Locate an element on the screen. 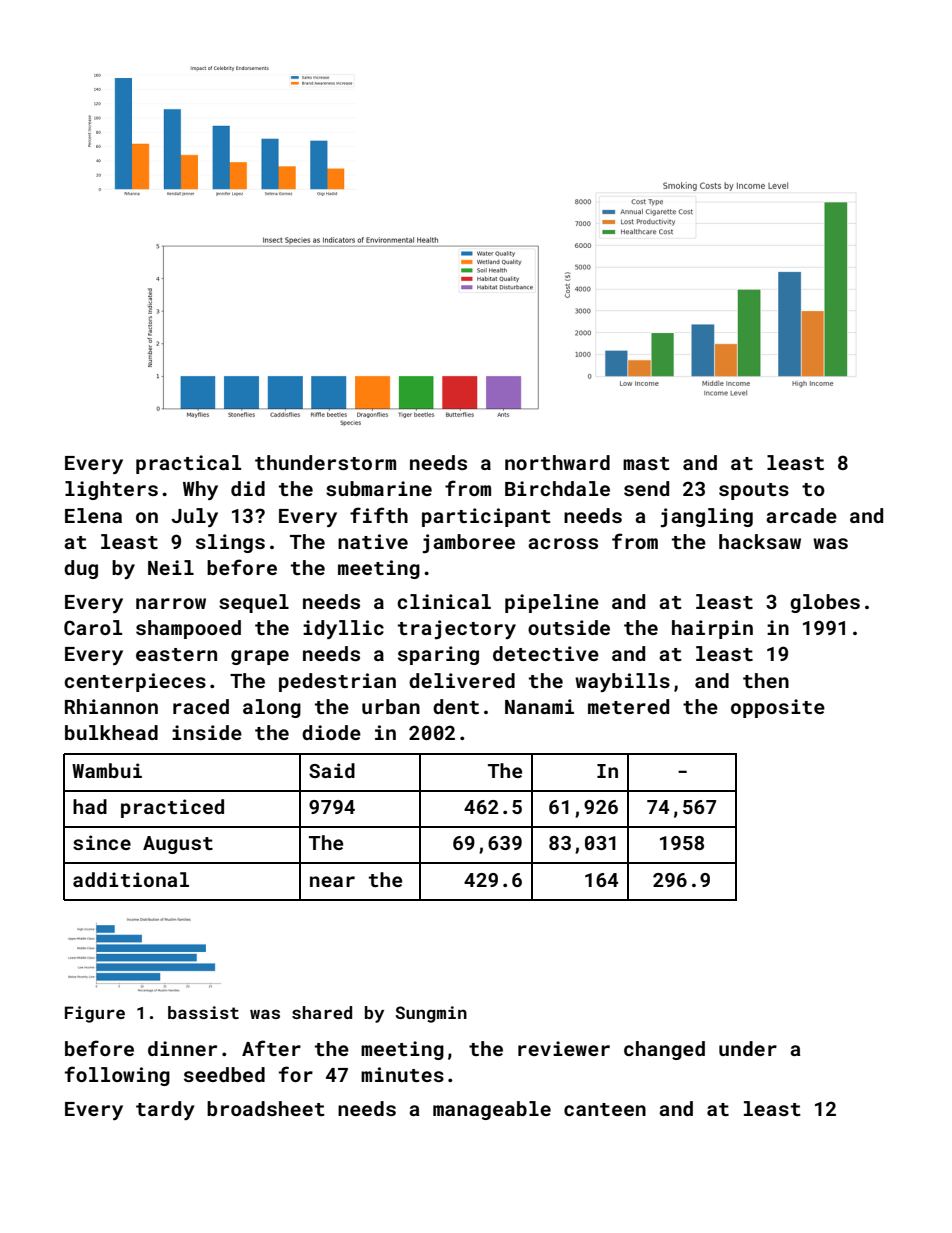 This screenshot has width=952, height=1233. submarine is located at coordinates (379, 488).
